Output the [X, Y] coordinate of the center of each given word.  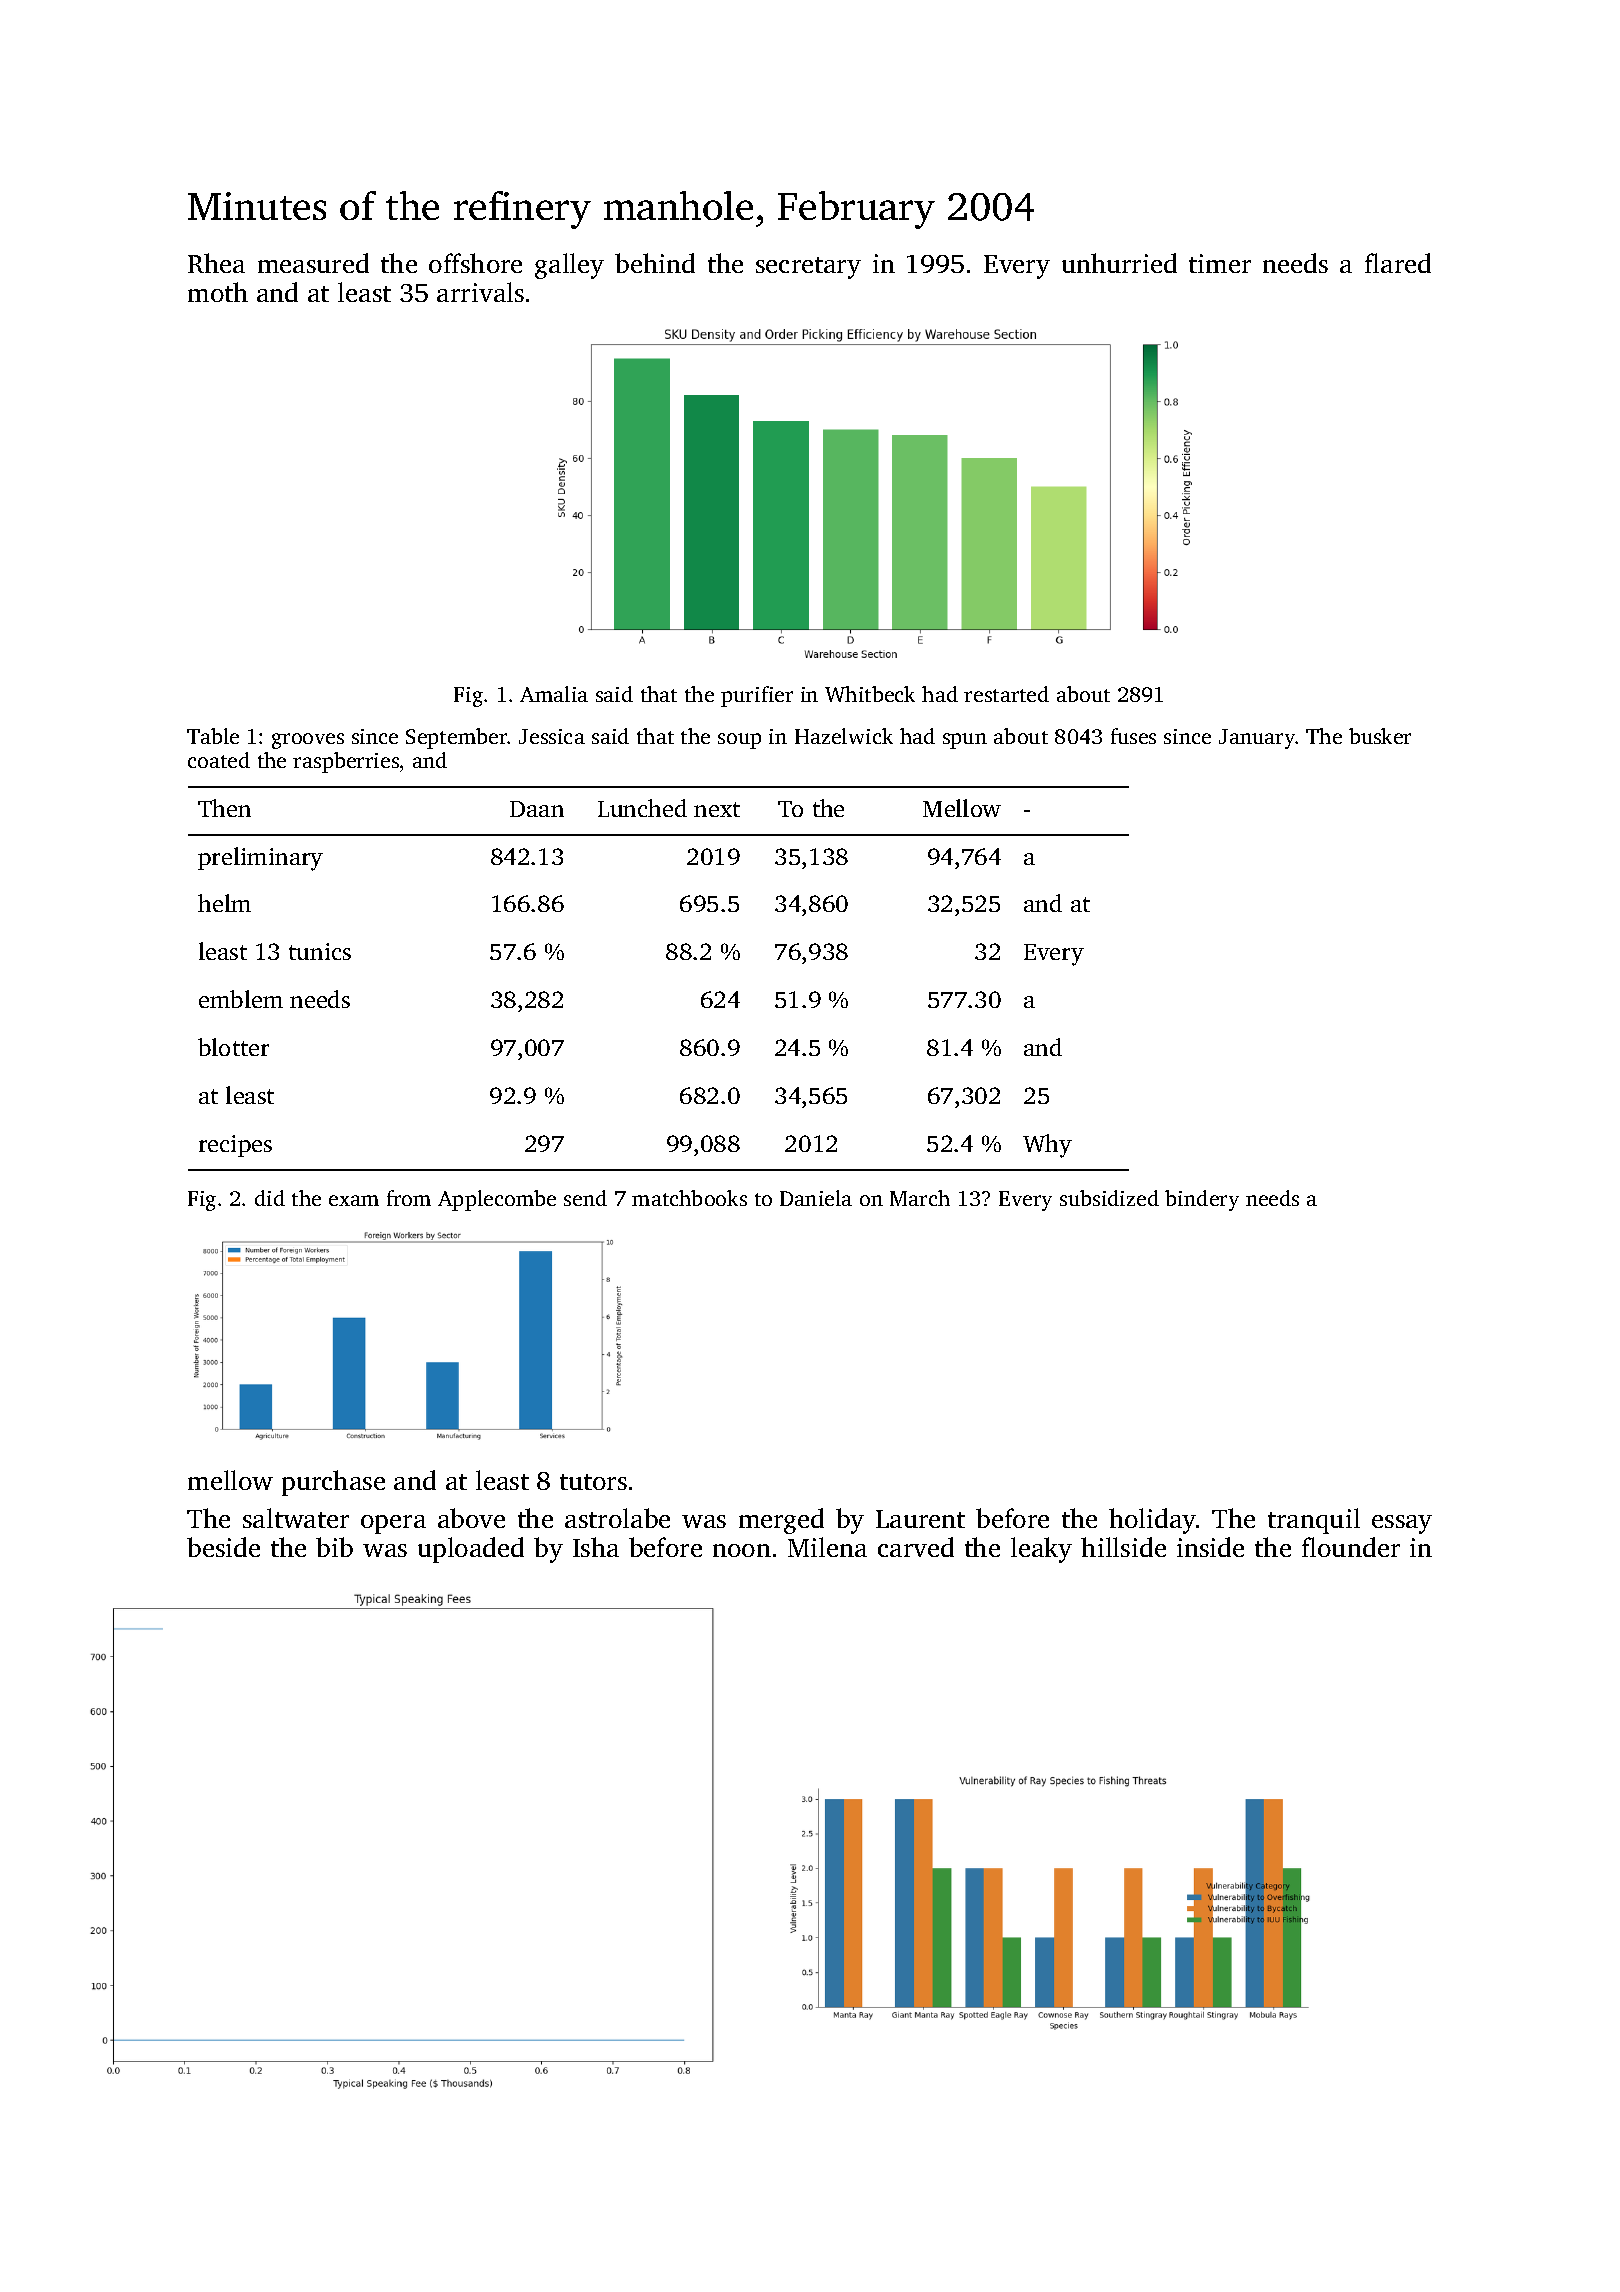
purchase [333, 1483]
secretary [808, 268]
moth [218, 292]
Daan [537, 809]
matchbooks [689, 1198]
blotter [233, 1047]
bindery [1202, 1200]
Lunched [642, 808]
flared [1398, 263]
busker [1380, 736]
